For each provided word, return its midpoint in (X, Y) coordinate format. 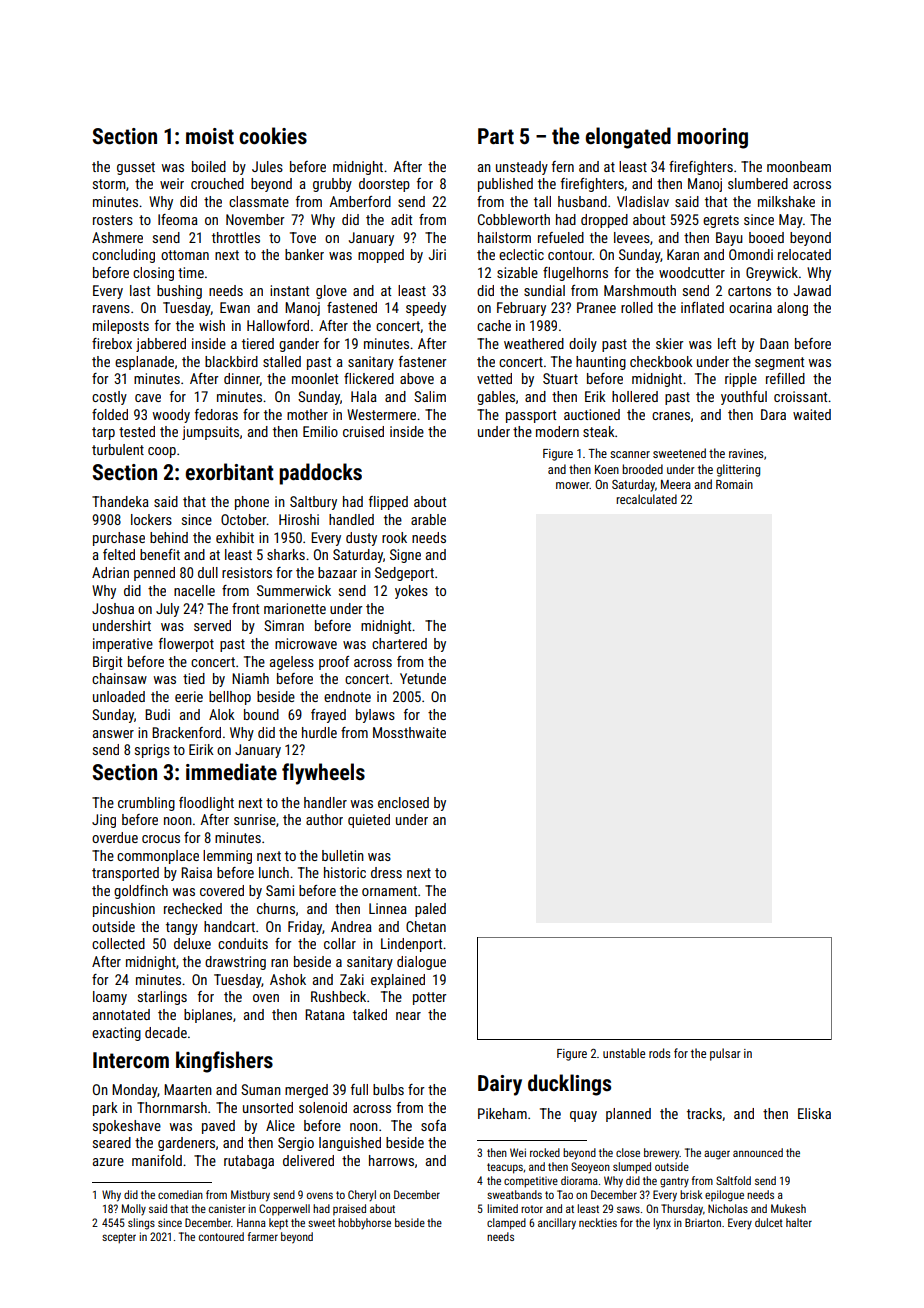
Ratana (325, 1014)
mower (572, 485)
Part (496, 136)
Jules (267, 166)
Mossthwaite (409, 732)
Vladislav (643, 201)
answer (113, 734)
